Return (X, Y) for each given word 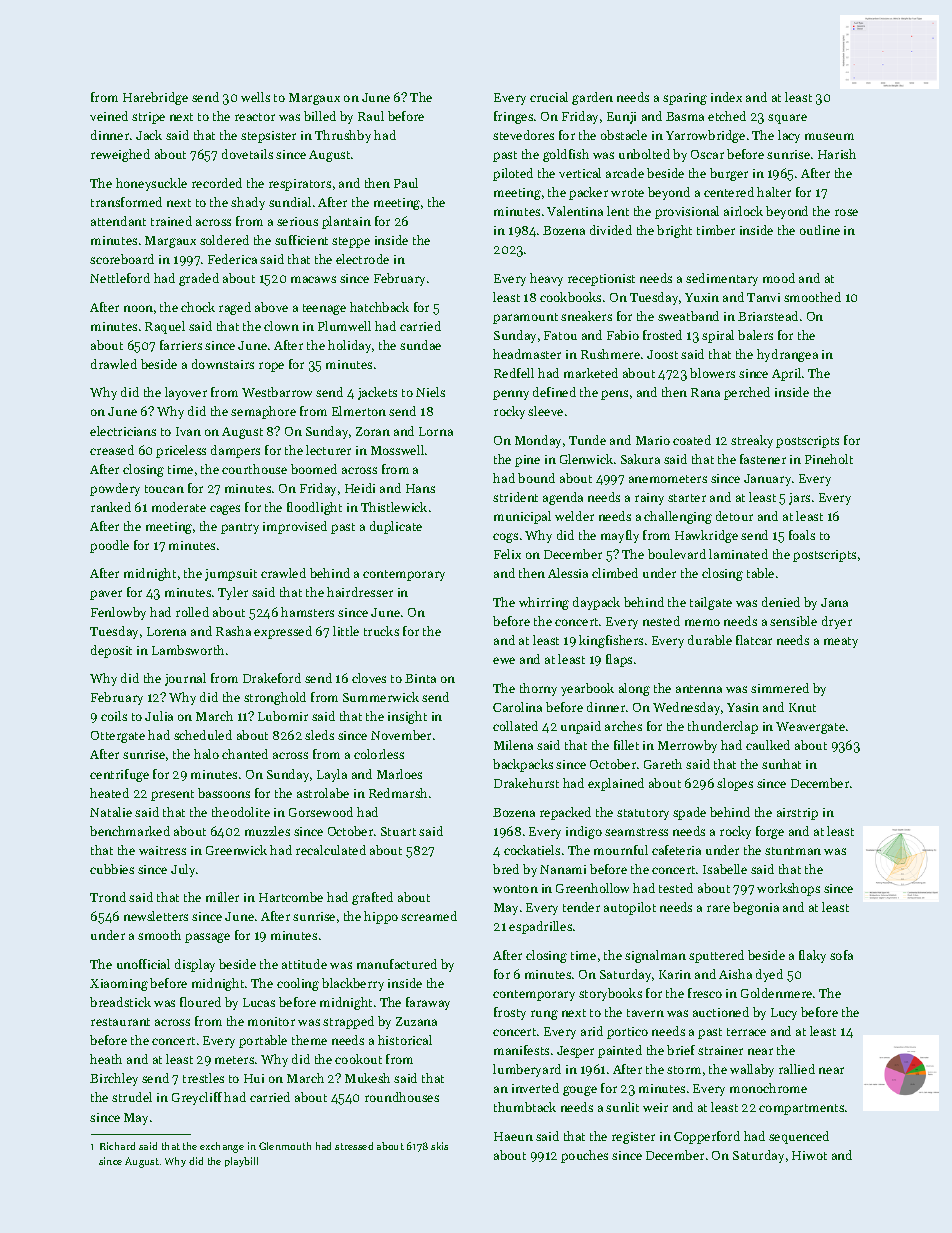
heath (106, 1059)
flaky (812, 956)
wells (255, 97)
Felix (507, 554)
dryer (837, 622)
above (271, 307)
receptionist (601, 280)
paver (106, 595)
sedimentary (722, 279)
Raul (371, 116)
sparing (685, 99)
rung (544, 1015)
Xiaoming (119, 985)
